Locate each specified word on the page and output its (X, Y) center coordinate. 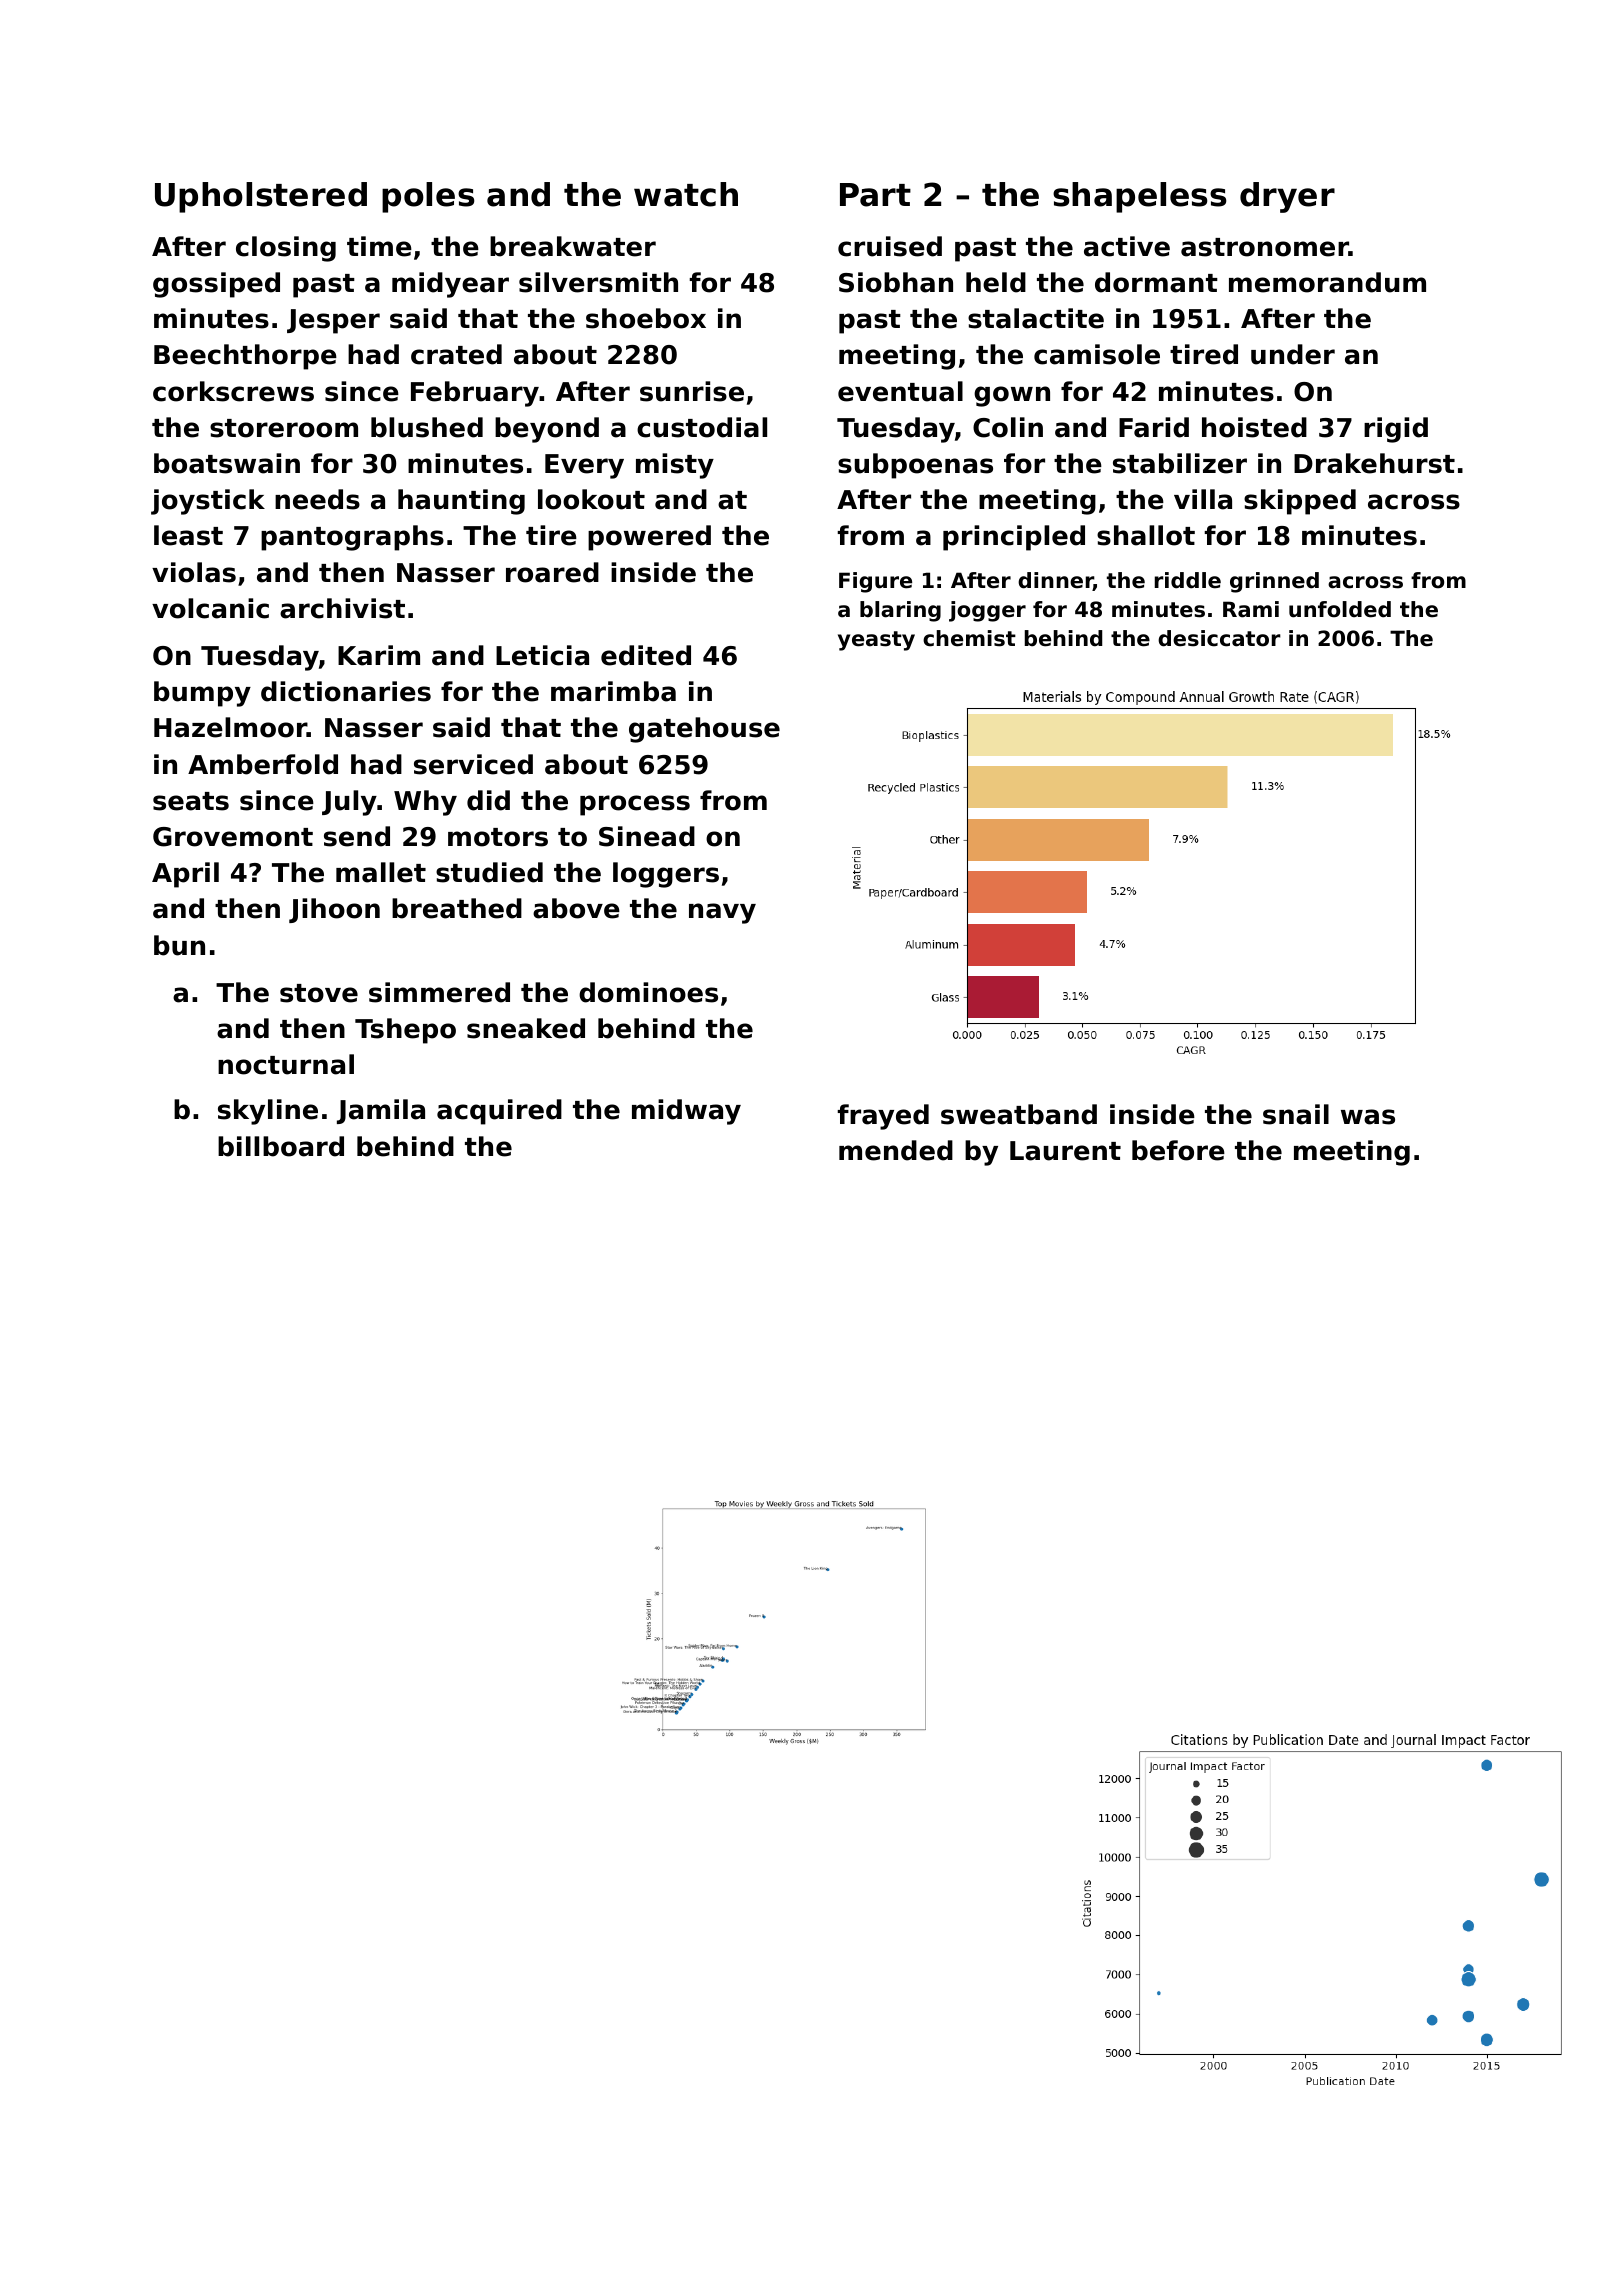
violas (194, 572)
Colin (1008, 427)
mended (896, 1150)
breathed (457, 908)
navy (722, 913)
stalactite (1036, 318)
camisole (1097, 354)
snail (1296, 1114)
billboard (281, 1146)
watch (686, 194)
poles (428, 197)
